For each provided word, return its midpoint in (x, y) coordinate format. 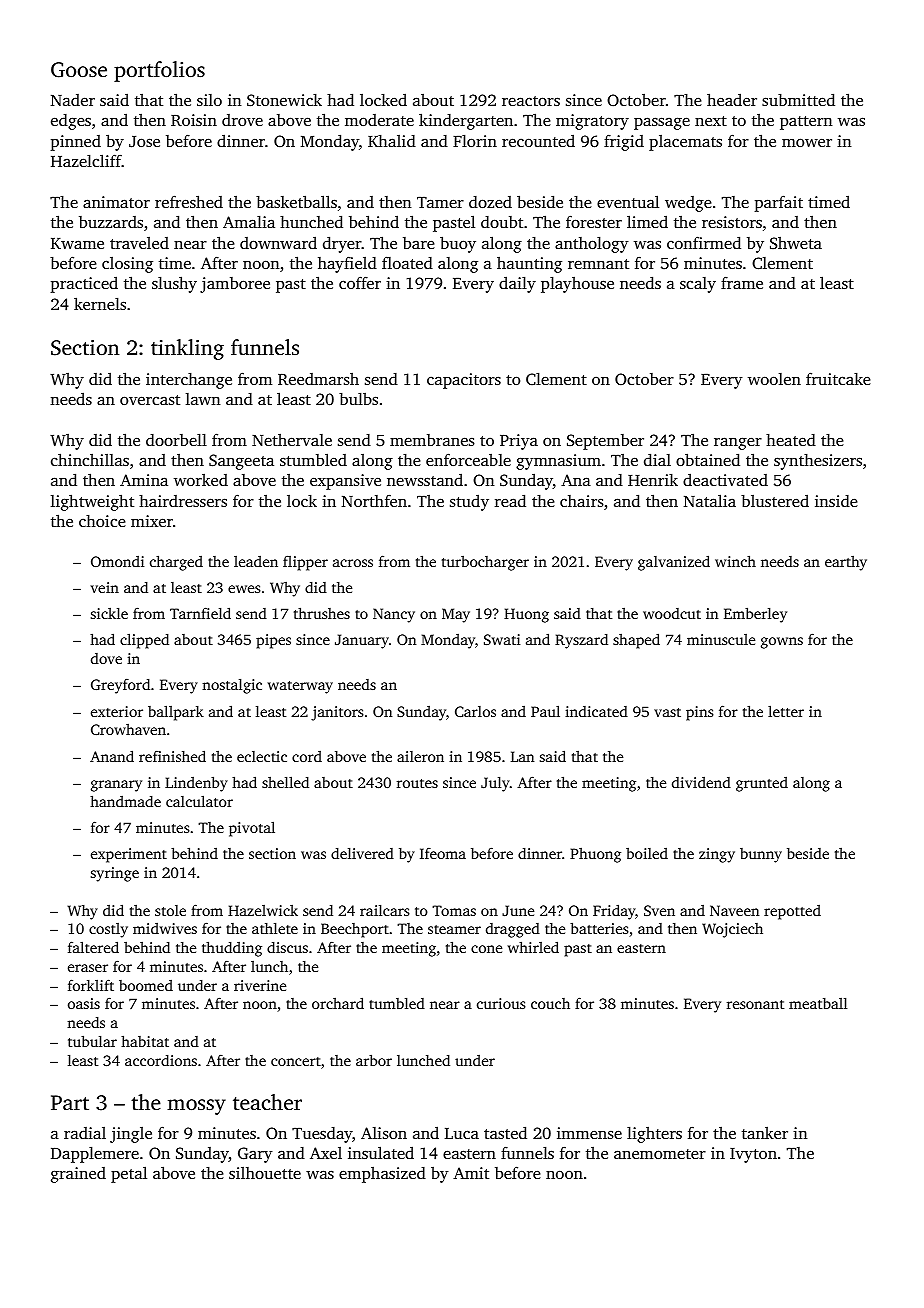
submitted (798, 99)
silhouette (265, 1173)
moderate (379, 120)
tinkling (187, 349)
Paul (545, 711)
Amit (471, 1173)
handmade (125, 801)
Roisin (194, 120)
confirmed (704, 242)
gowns (782, 643)
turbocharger (485, 563)
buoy (458, 244)
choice (102, 521)
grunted (762, 784)
